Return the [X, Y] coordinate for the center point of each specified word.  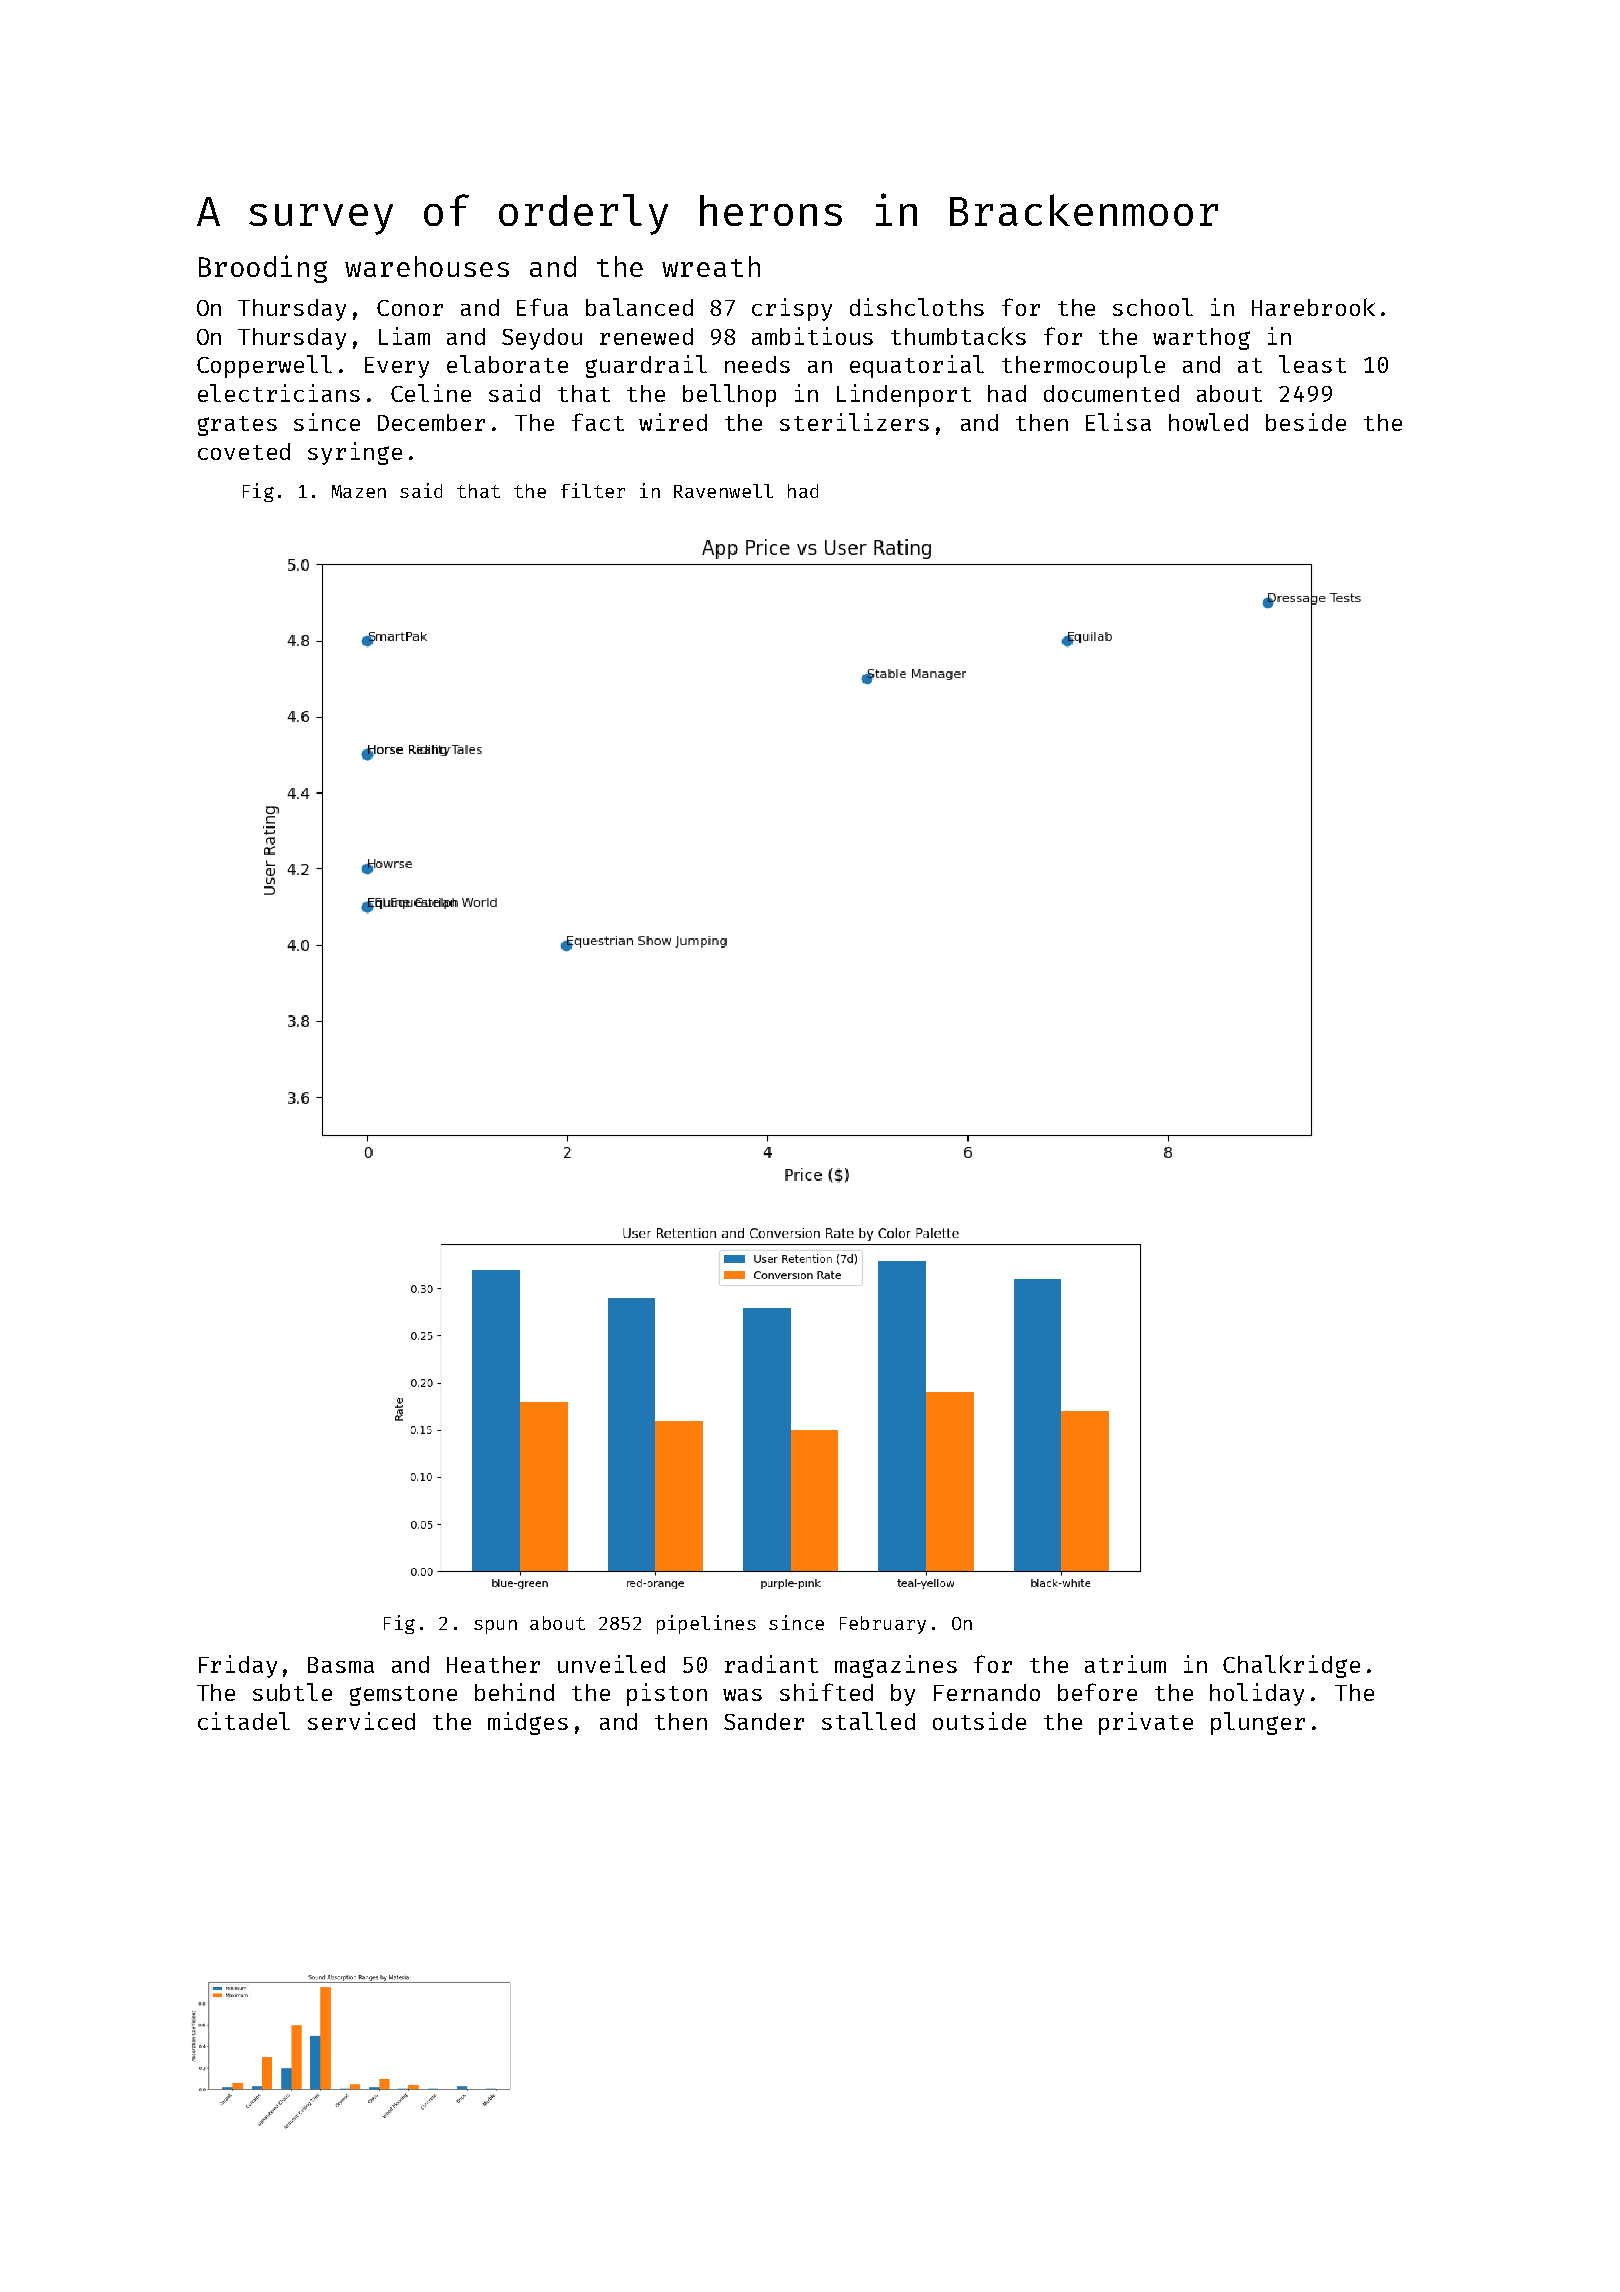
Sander [764, 1721]
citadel [244, 1721]
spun [495, 1627]
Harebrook [1313, 307]
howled [1208, 422]
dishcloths [917, 307]
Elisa [1118, 422]
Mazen [359, 491]
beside [1306, 422]
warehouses [427, 266]
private [1146, 1723]
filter [593, 490]
